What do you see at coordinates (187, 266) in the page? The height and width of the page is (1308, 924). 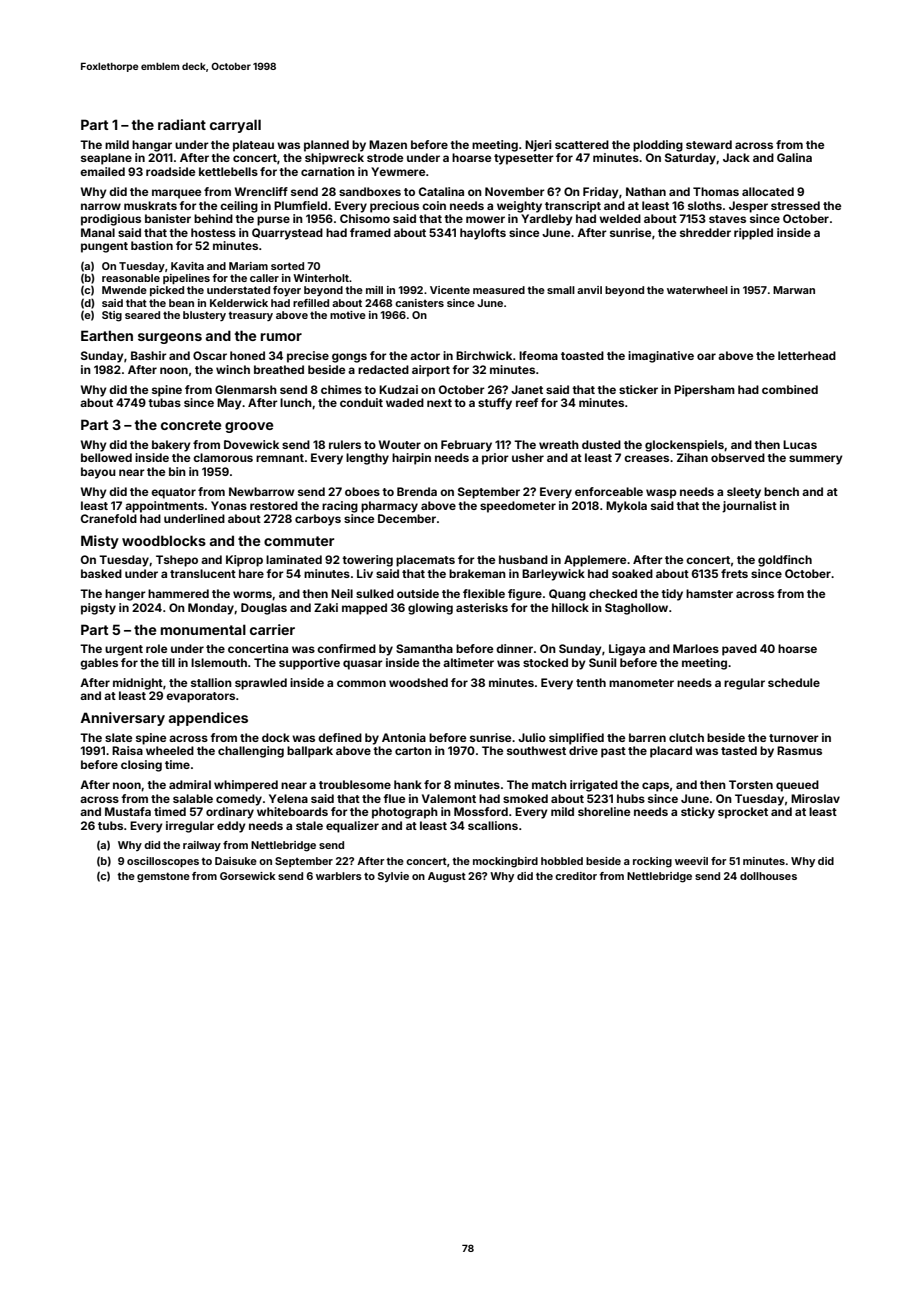 I see `Kavita` at bounding box center [187, 266].
